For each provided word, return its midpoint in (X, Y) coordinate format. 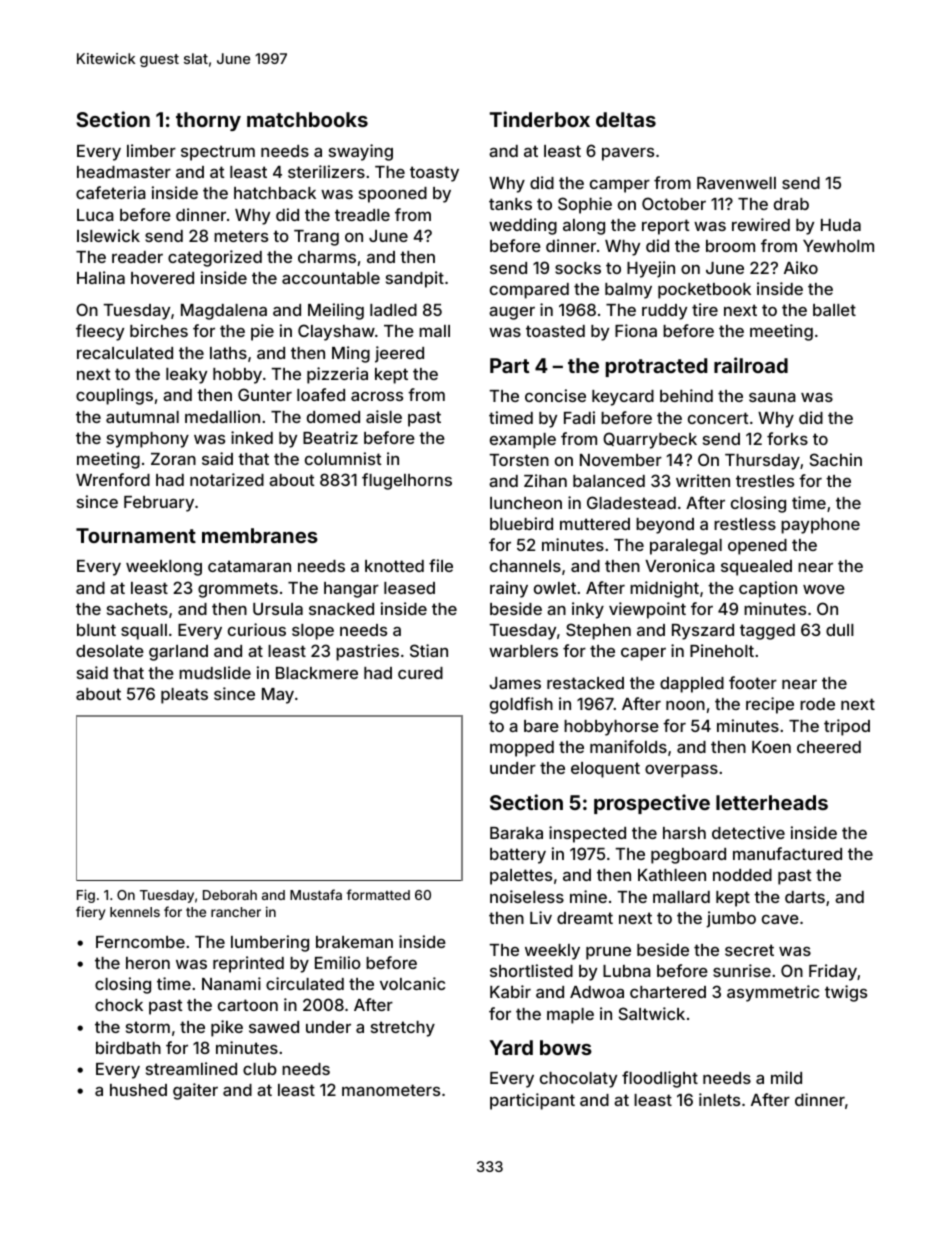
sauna (772, 397)
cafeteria (111, 192)
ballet (834, 310)
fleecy (100, 332)
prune (608, 953)
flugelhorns (407, 481)
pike (227, 1028)
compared (529, 291)
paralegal (686, 547)
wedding (523, 226)
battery (518, 856)
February (159, 504)
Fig (86, 896)
